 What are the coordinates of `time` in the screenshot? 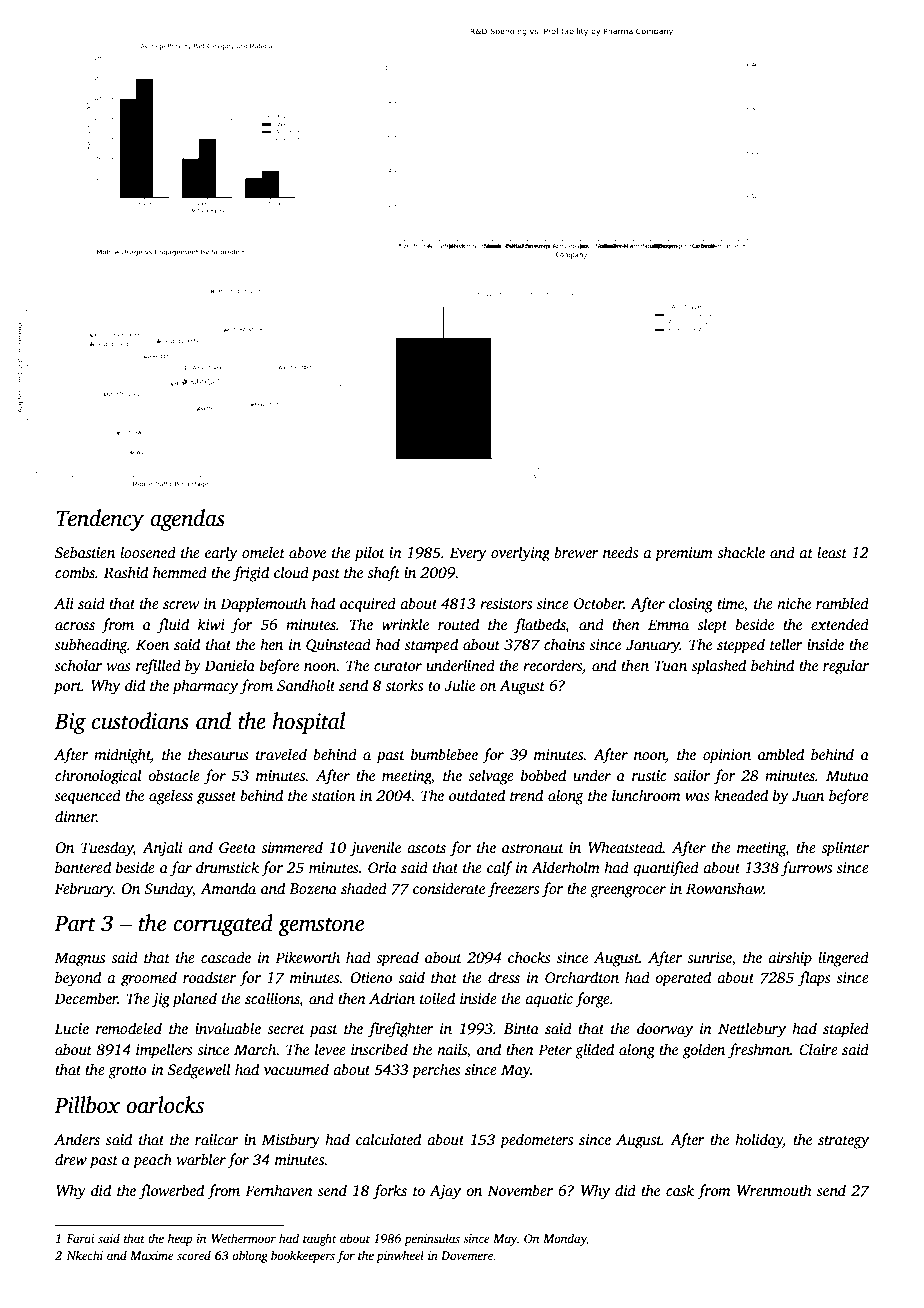 It's located at (730, 605).
